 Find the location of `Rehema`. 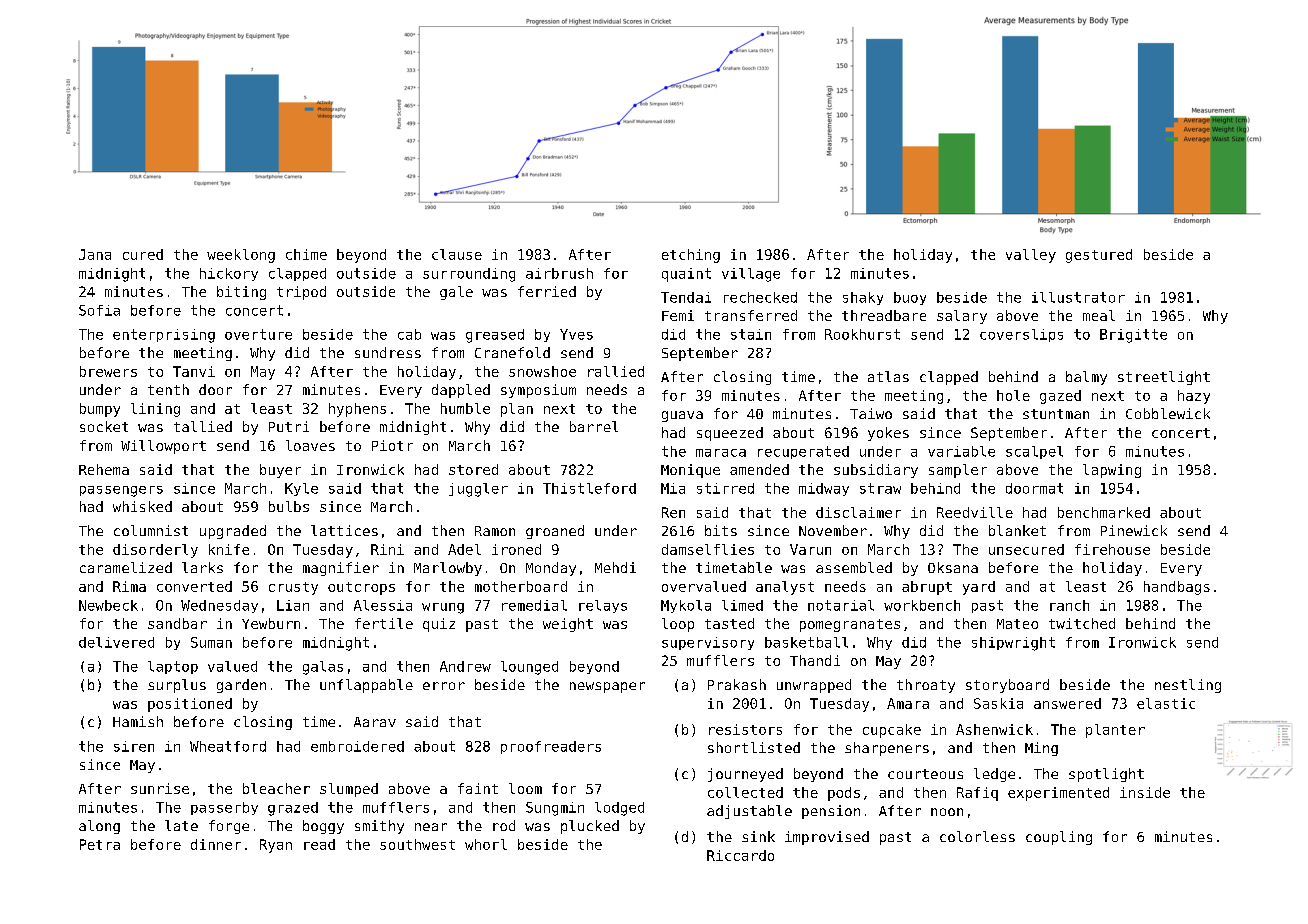

Rehema is located at coordinates (104, 469).
